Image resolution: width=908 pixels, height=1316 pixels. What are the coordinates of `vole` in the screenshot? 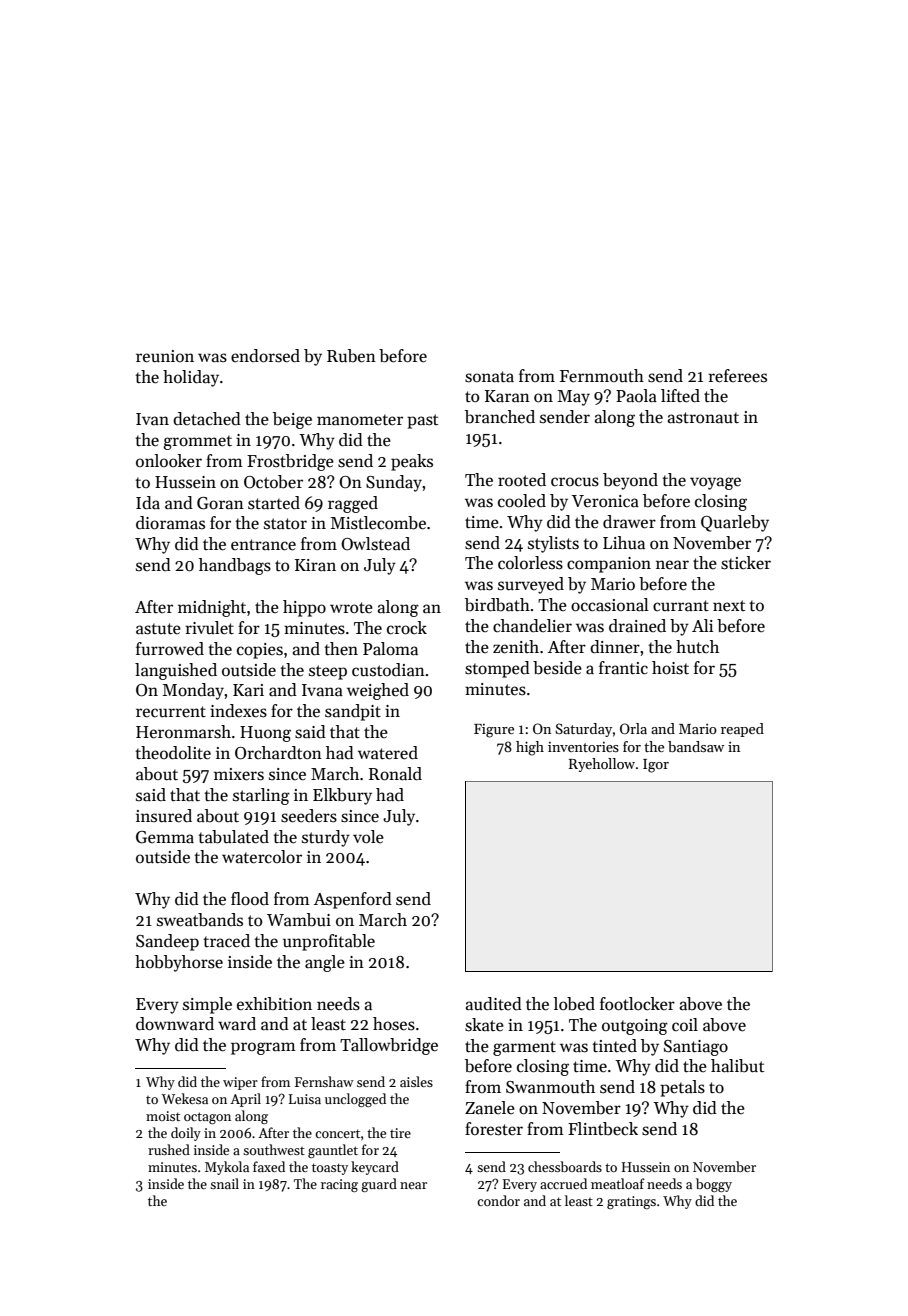 It's located at (368, 836).
